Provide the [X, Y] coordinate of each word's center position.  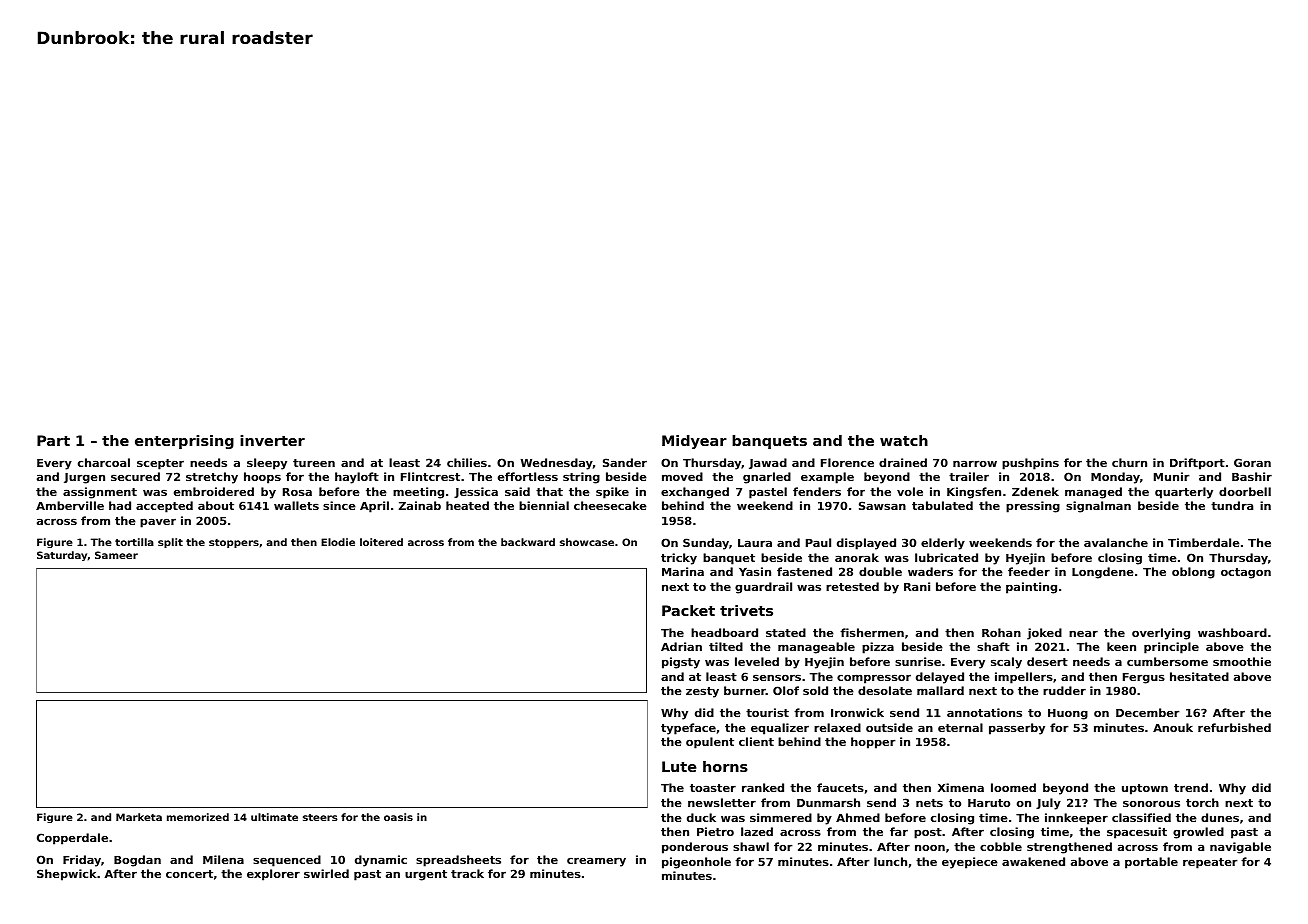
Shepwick [67, 875]
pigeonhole [696, 863]
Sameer [116, 555]
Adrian [681, 646]
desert [1047, 661]
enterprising [184, 442]
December [1148, 712]
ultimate [274, 817]
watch [904, 440]
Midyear [694, 442]
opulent [710, 743]
